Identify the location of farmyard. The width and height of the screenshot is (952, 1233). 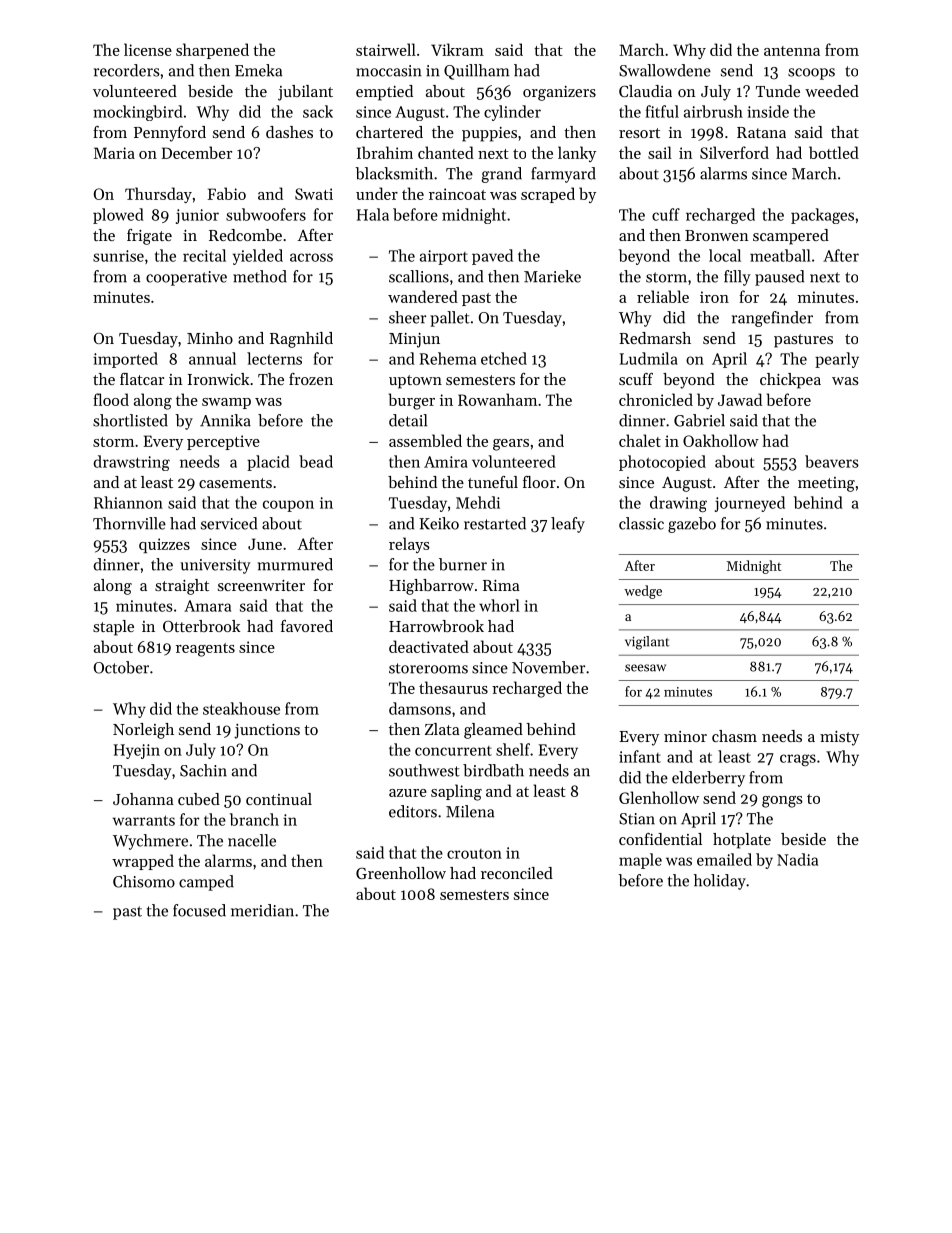
(563, 175).
